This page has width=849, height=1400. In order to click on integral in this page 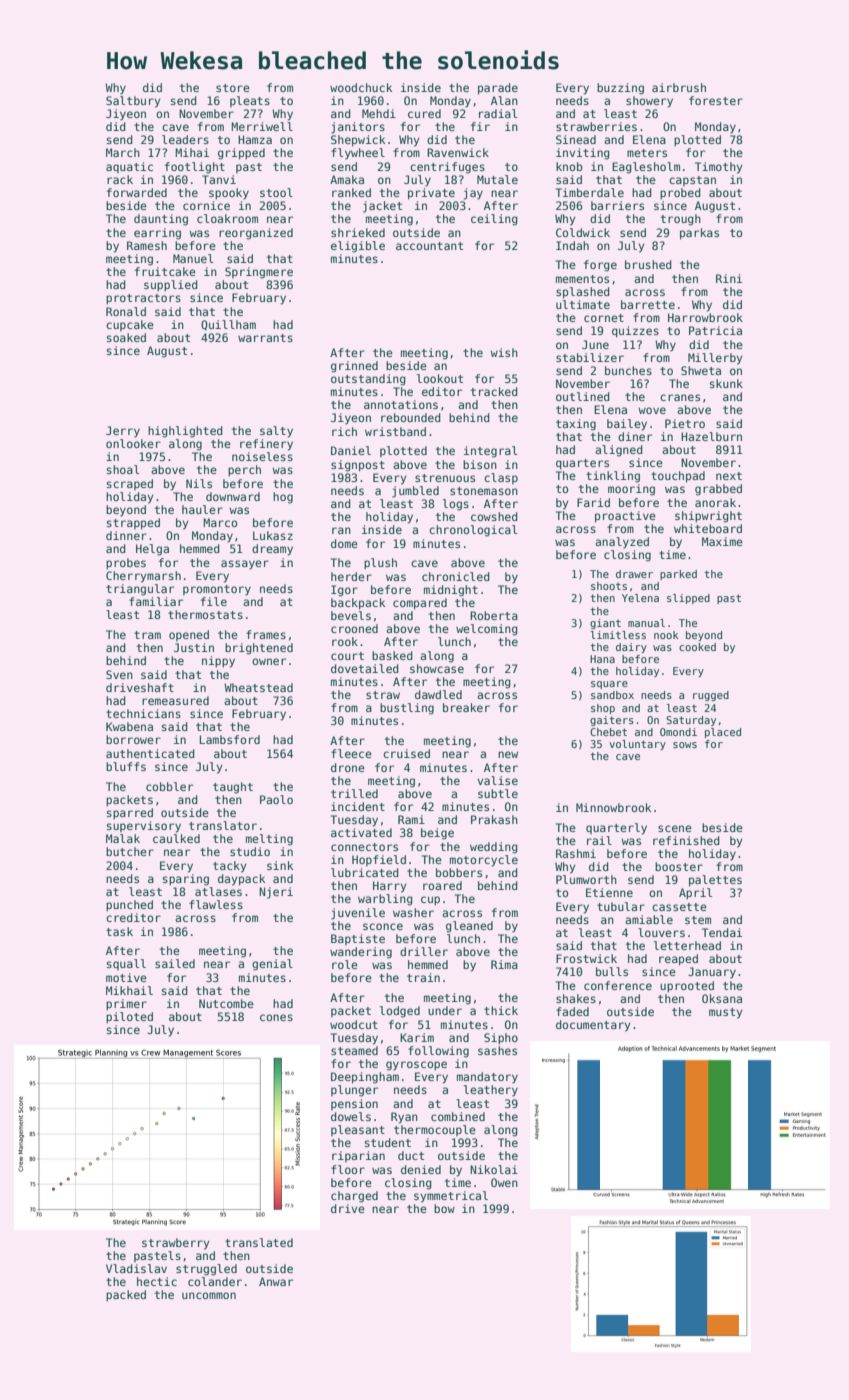, I will do `click(490, 452)`.
